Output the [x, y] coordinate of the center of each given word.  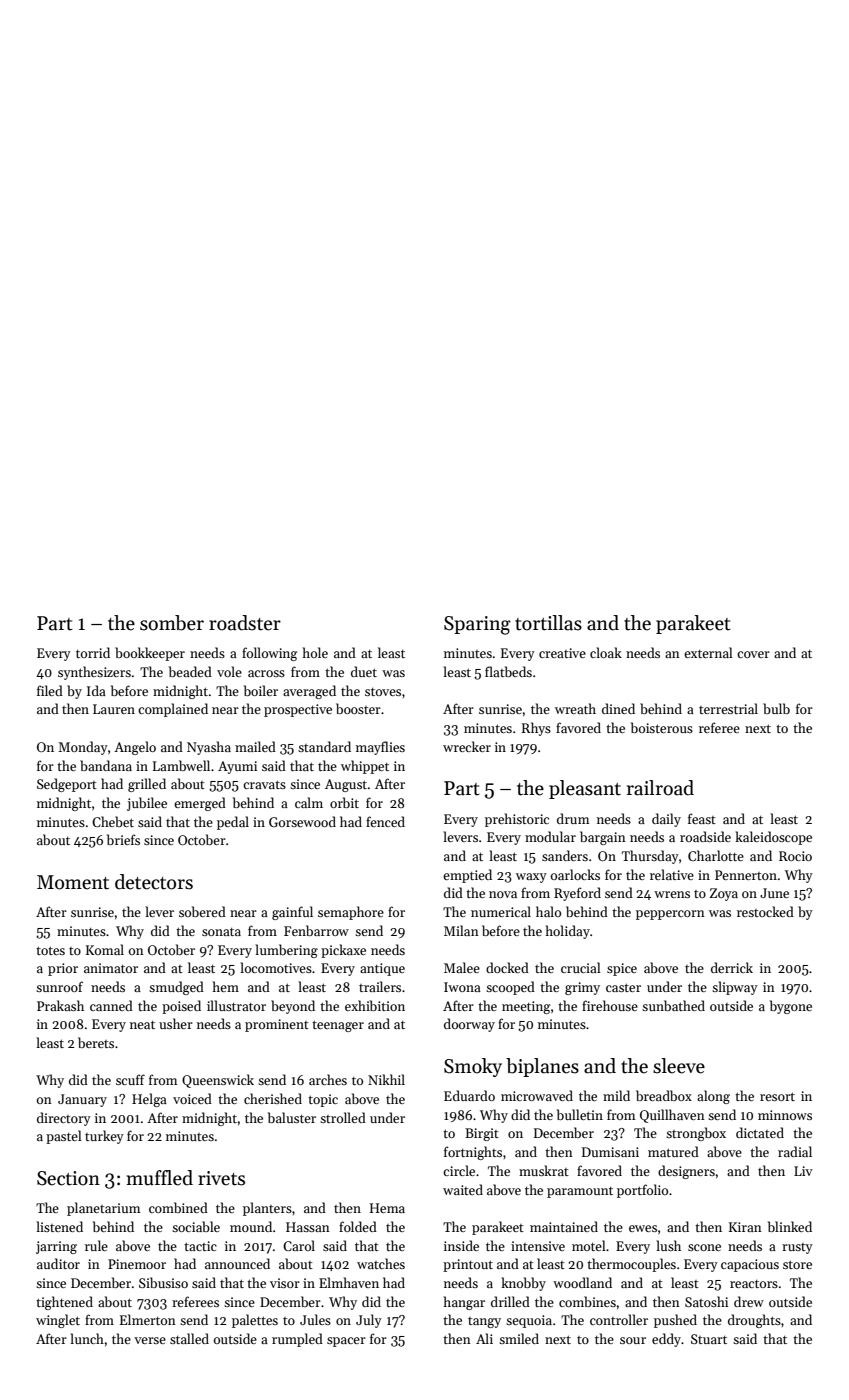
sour [633, 1340]
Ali [484, 1338]
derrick [732, 967]
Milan [461, 930]
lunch [87, 1338]
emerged [200, 804]
